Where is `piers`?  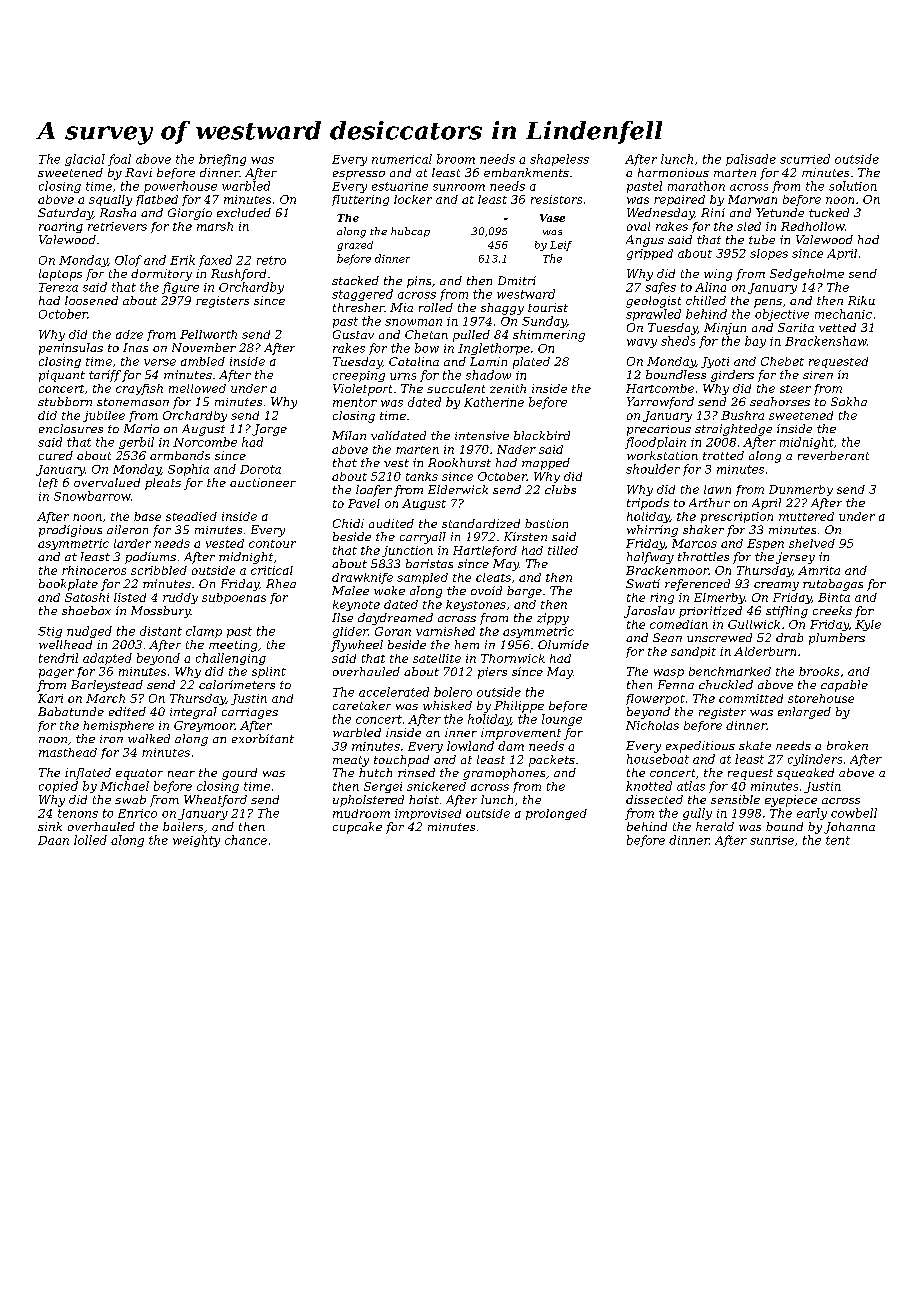 piers is located at coordinates (492, 673).
